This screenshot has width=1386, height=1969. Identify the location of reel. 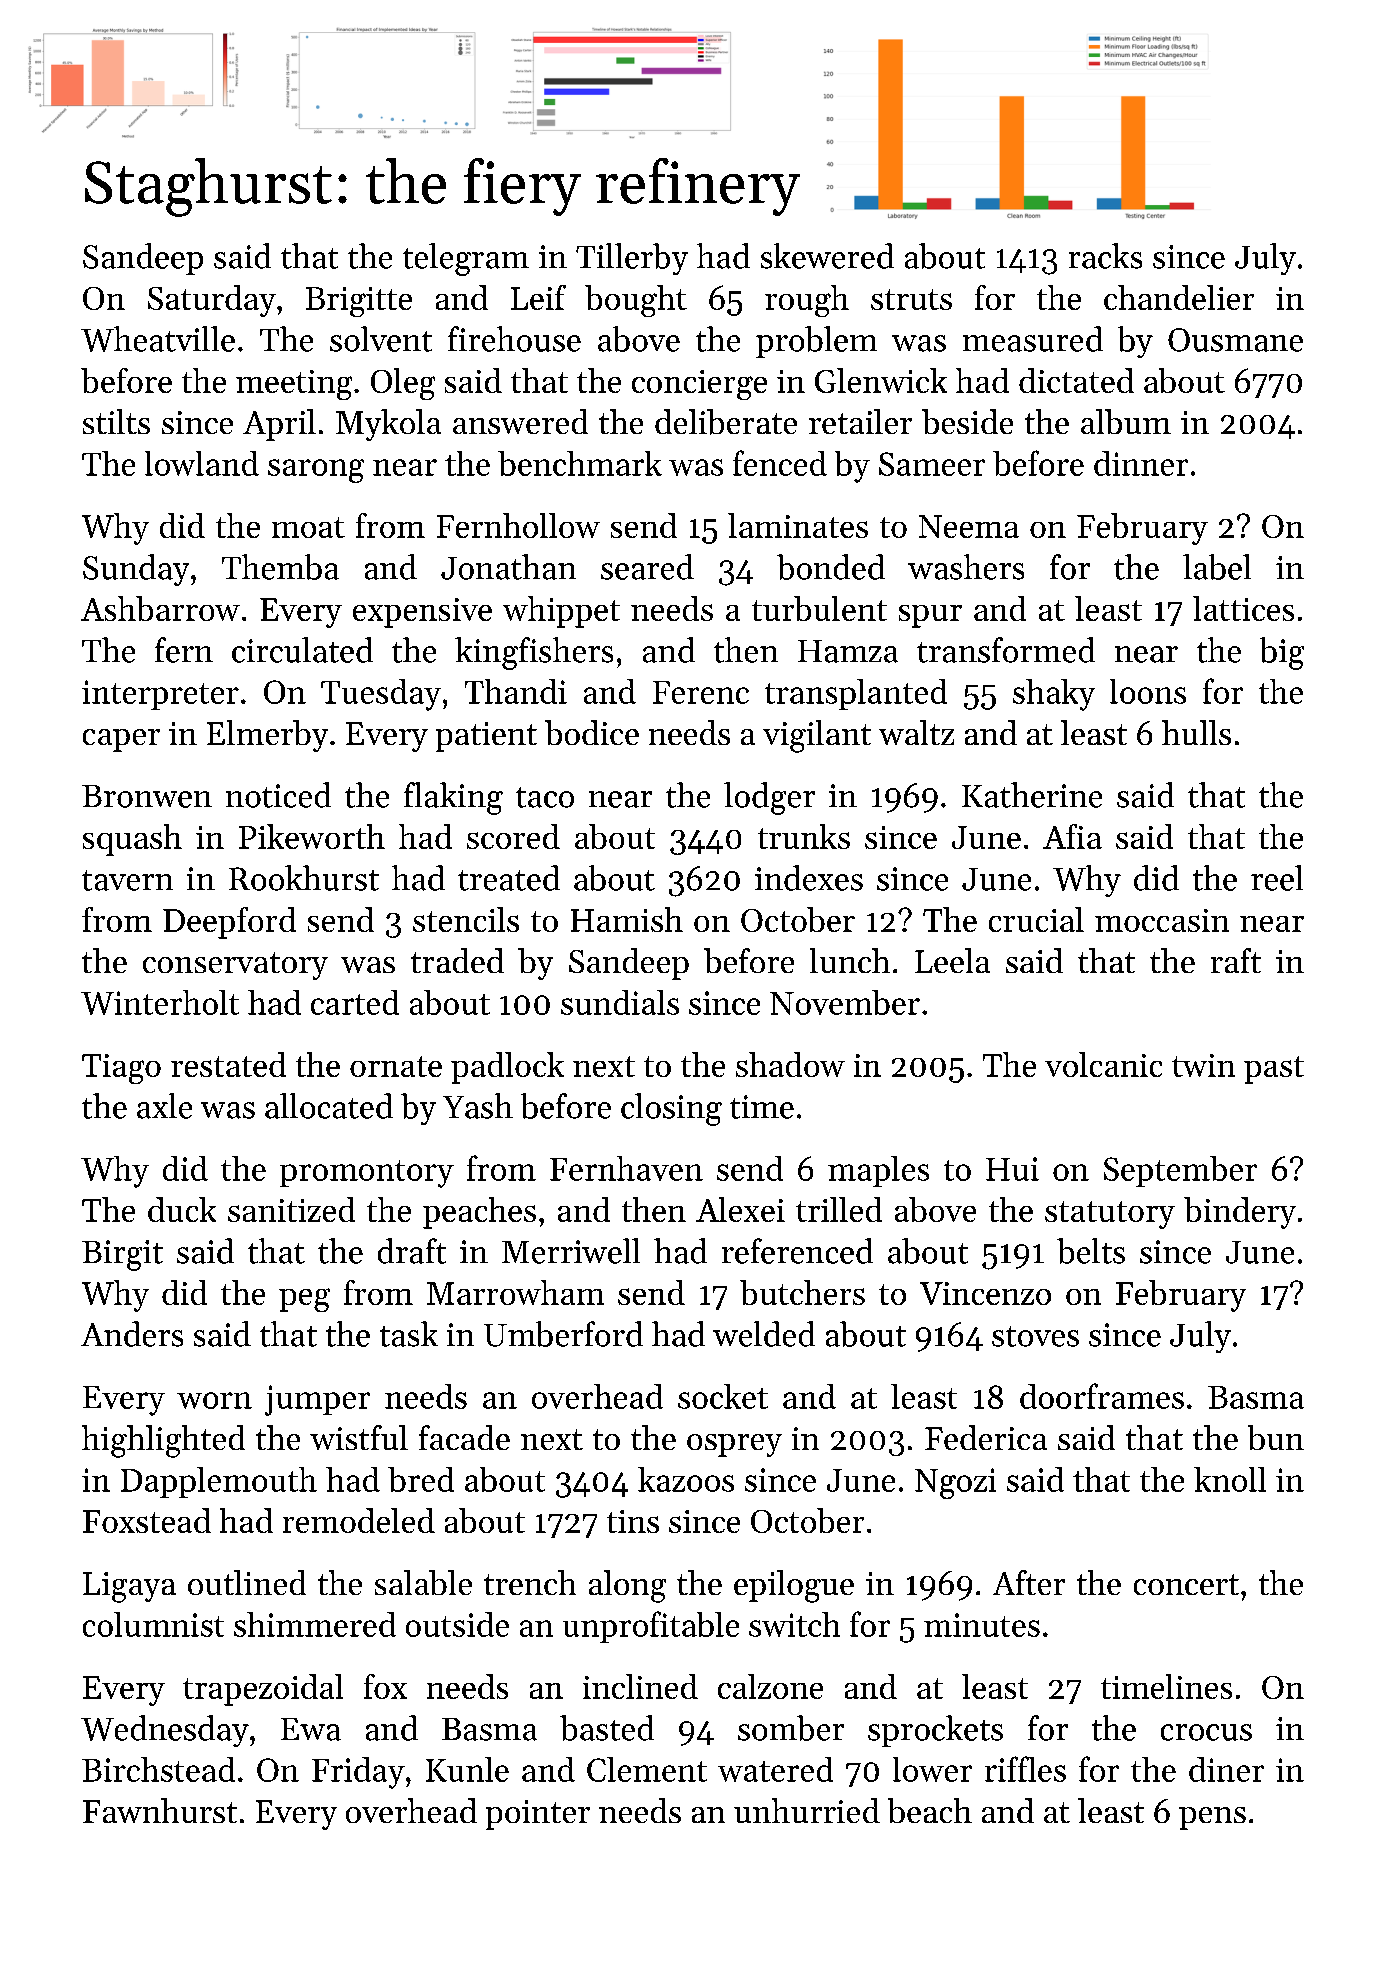
(1277, 878).
